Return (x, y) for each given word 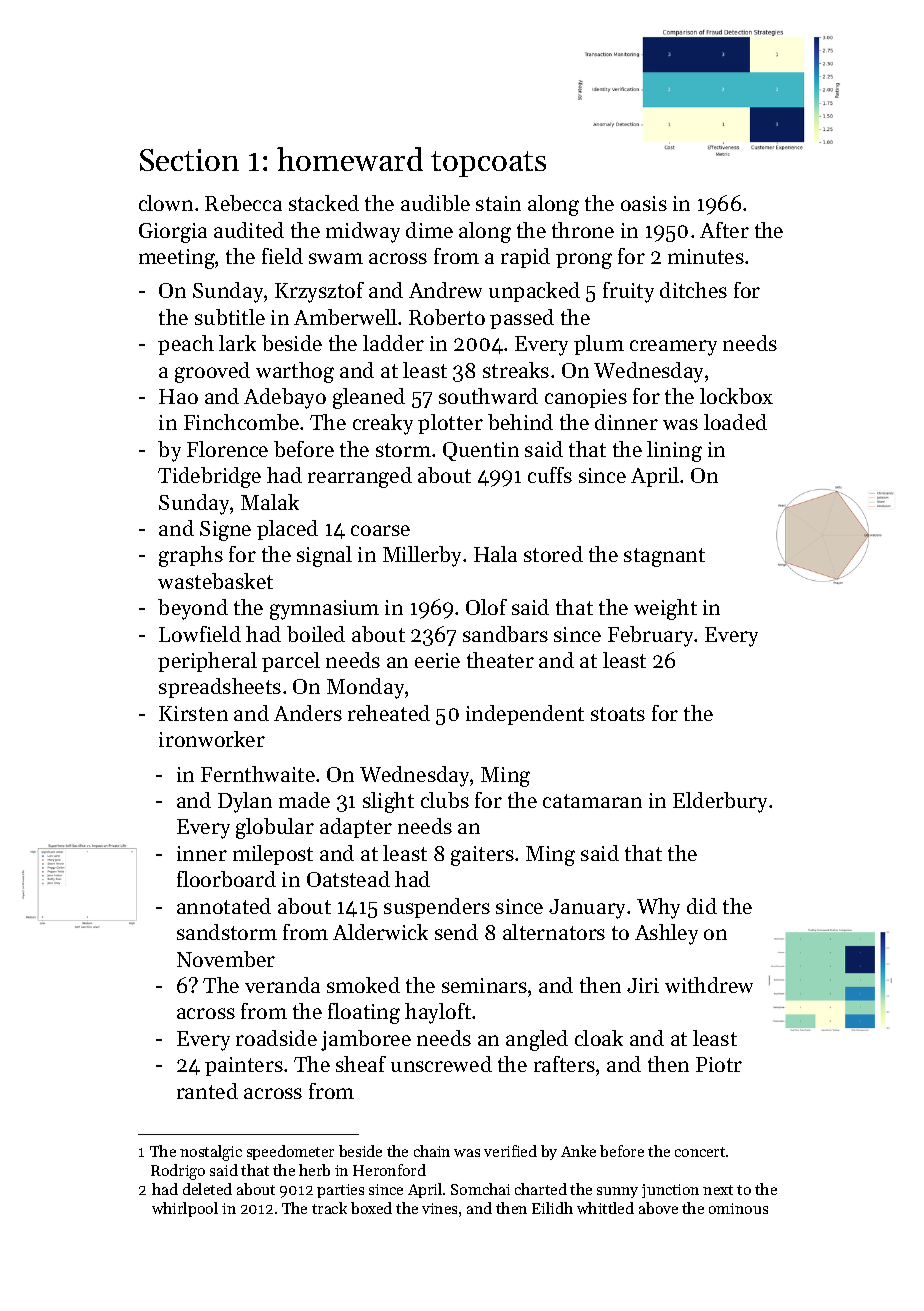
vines (439, 1208)
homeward (350, 159)
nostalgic (211, 1153)
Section (189, 160)
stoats (618, 714)
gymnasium (324, 610)
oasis (644, 203)
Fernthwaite (258, 774)
